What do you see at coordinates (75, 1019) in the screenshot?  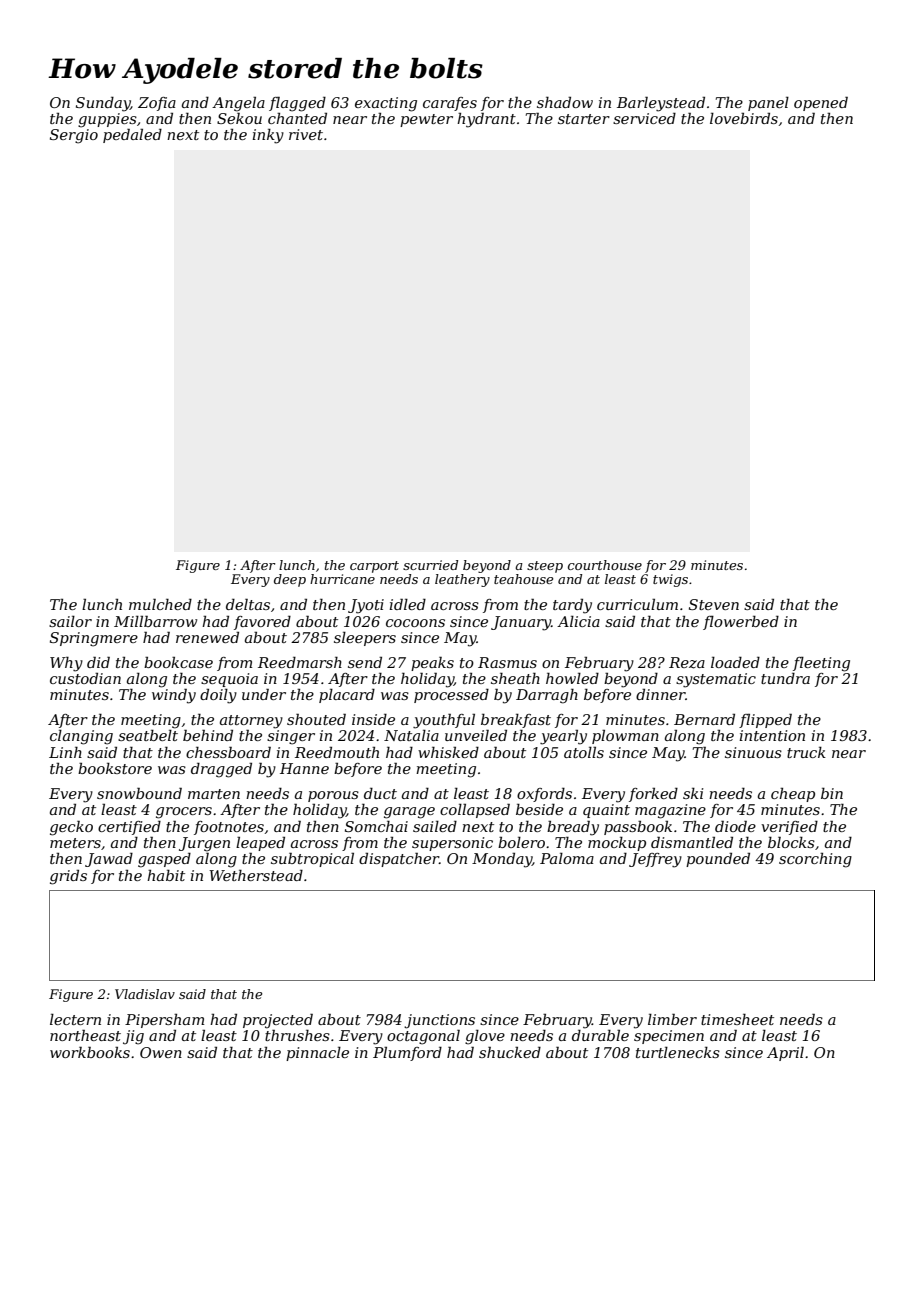 I see `lectern` at bounding box center [75, 1019].
